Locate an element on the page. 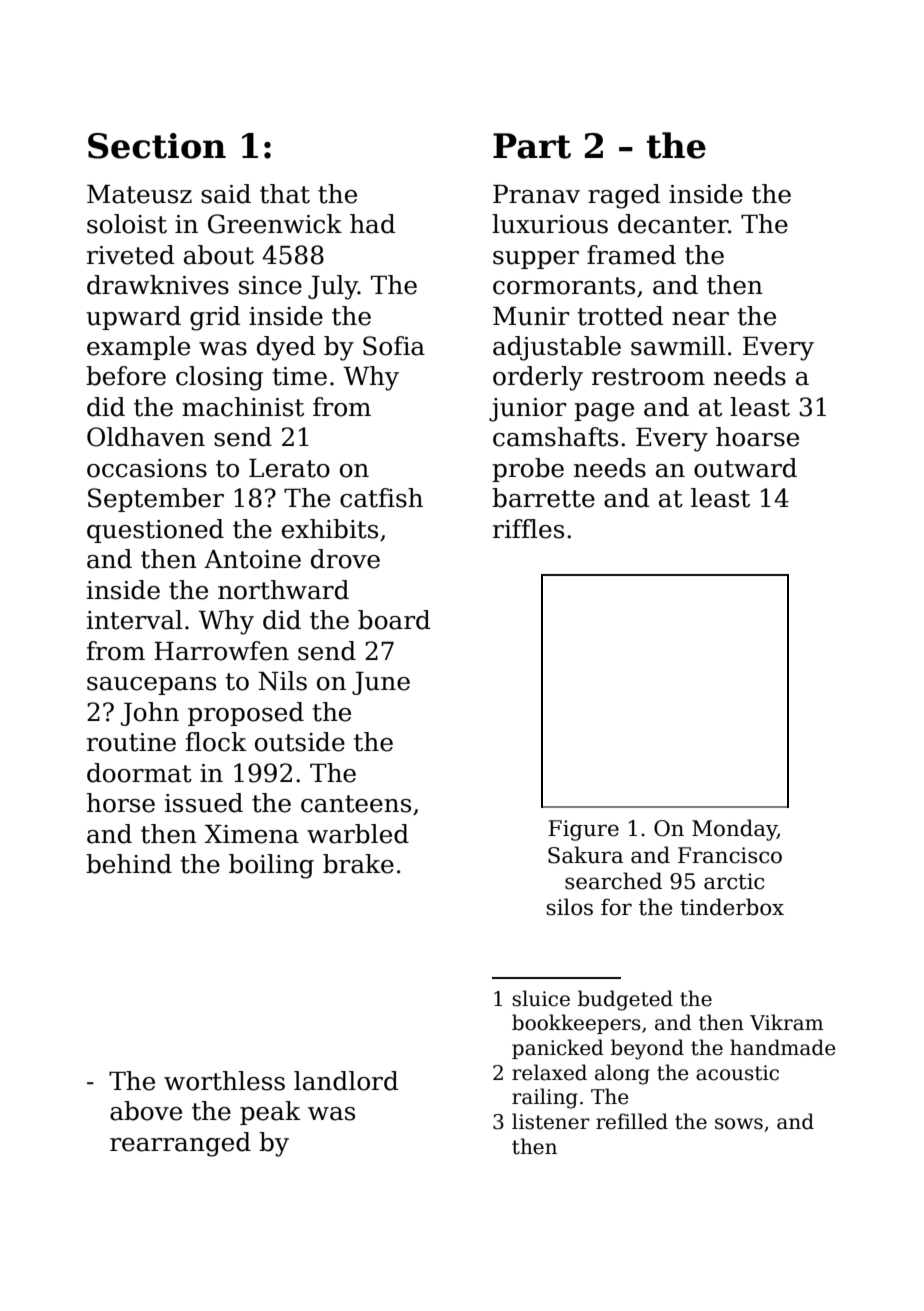 The image size is (924, 1311). outward is located at coordinates (745, 468).
